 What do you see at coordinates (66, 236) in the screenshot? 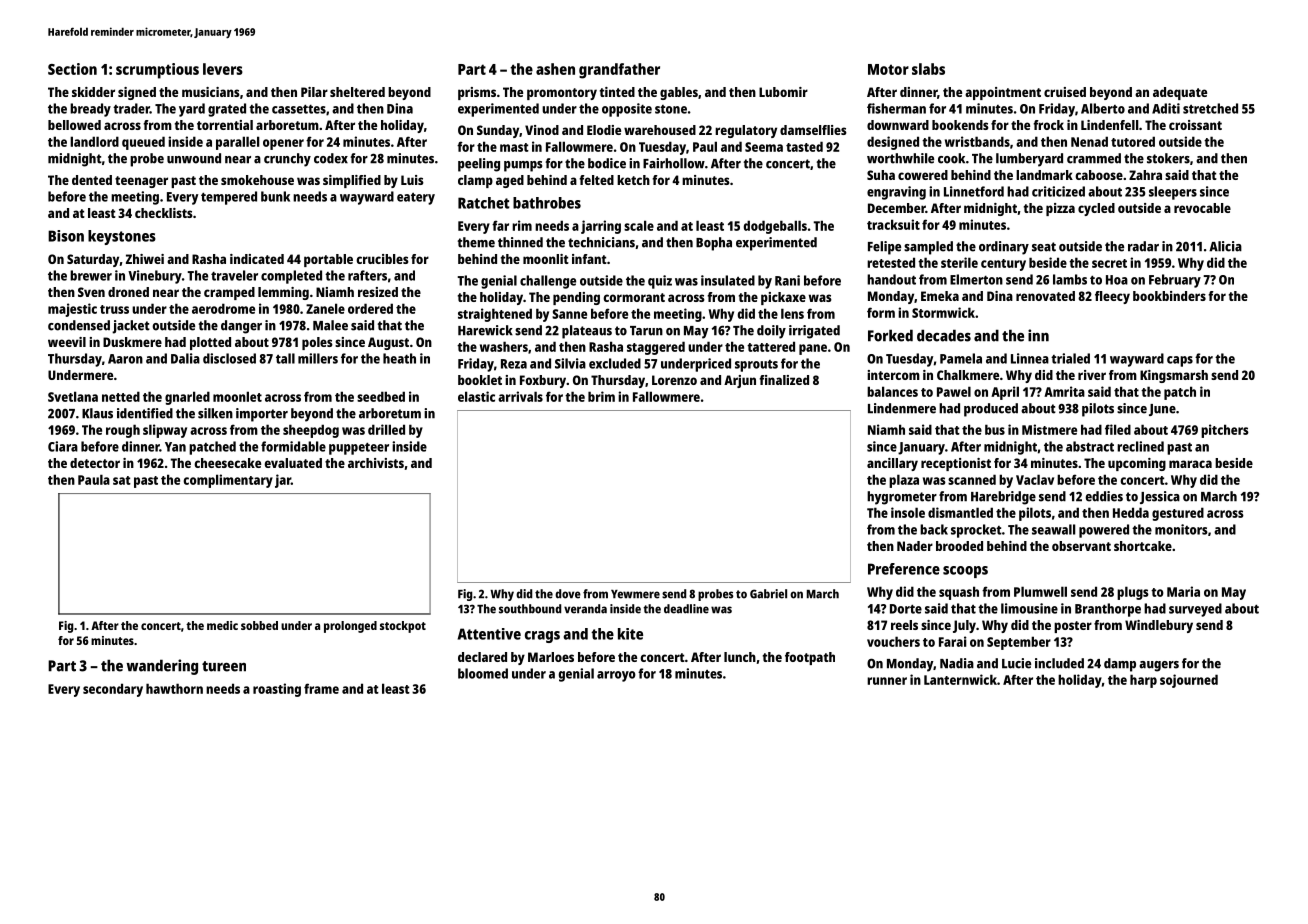
I see `Bison` at bounding box center [66, 236].
